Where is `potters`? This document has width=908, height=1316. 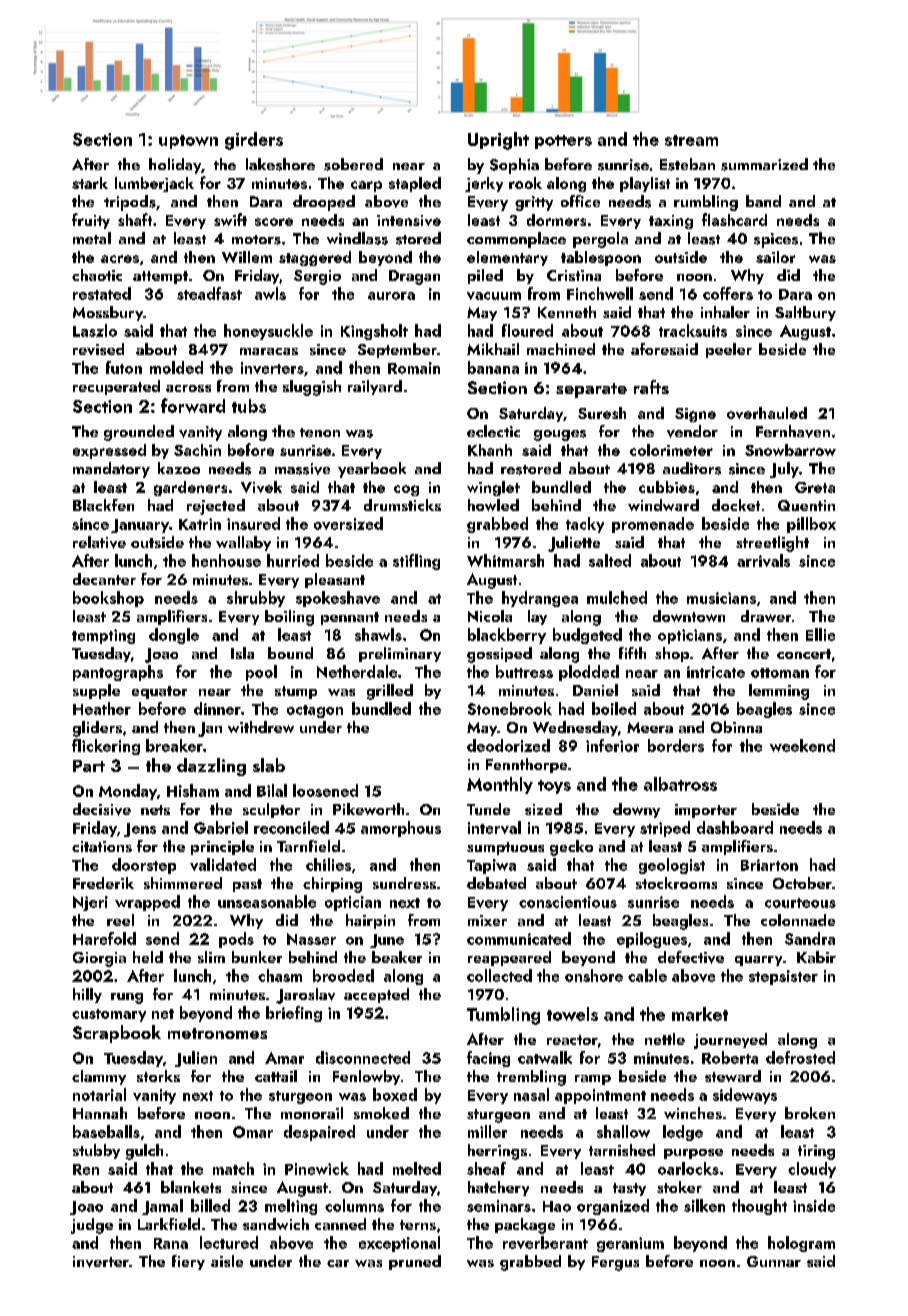
potters is located at coordinates (563, 142).
